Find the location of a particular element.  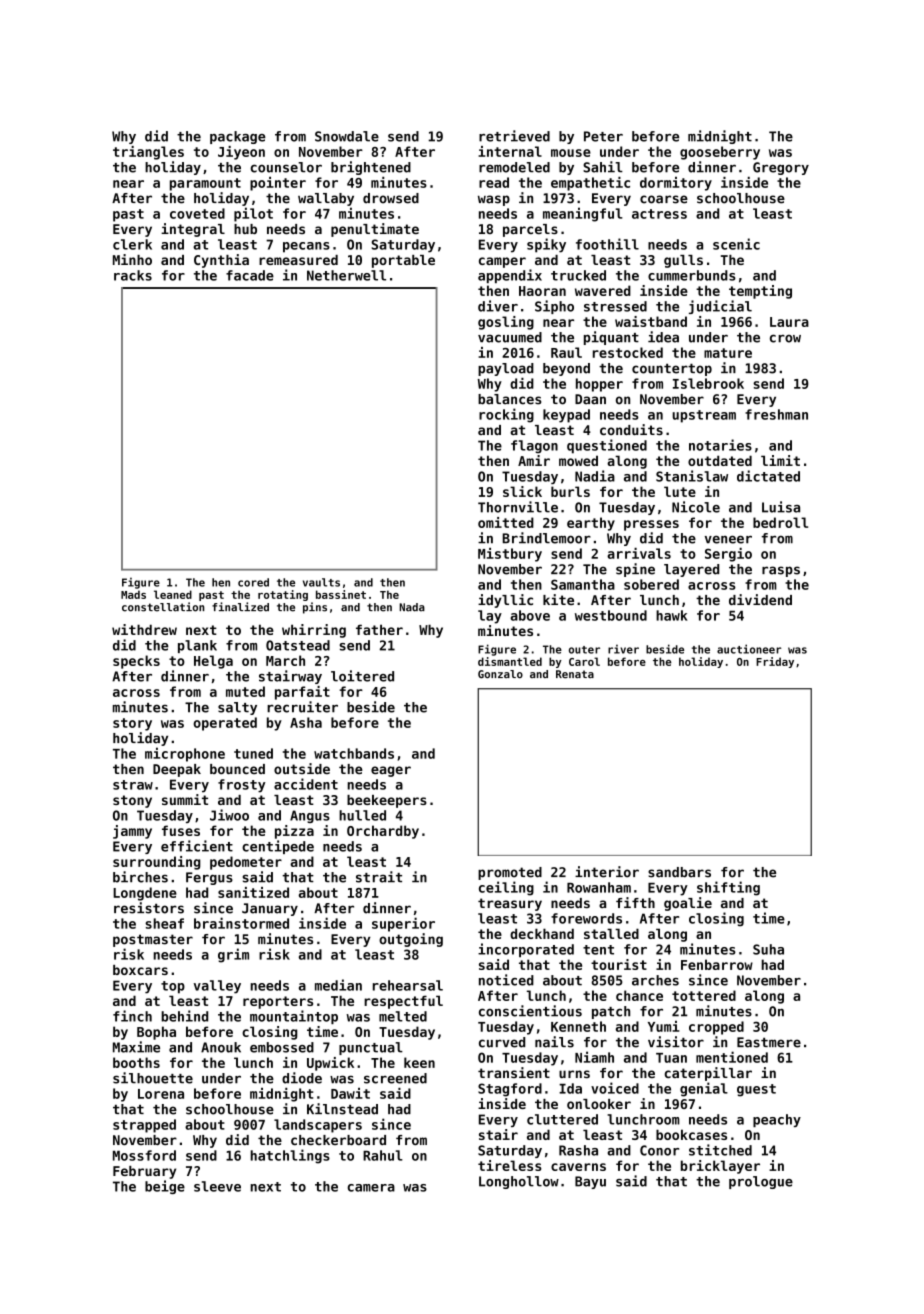

limit is located at coordinates (780, 460).
